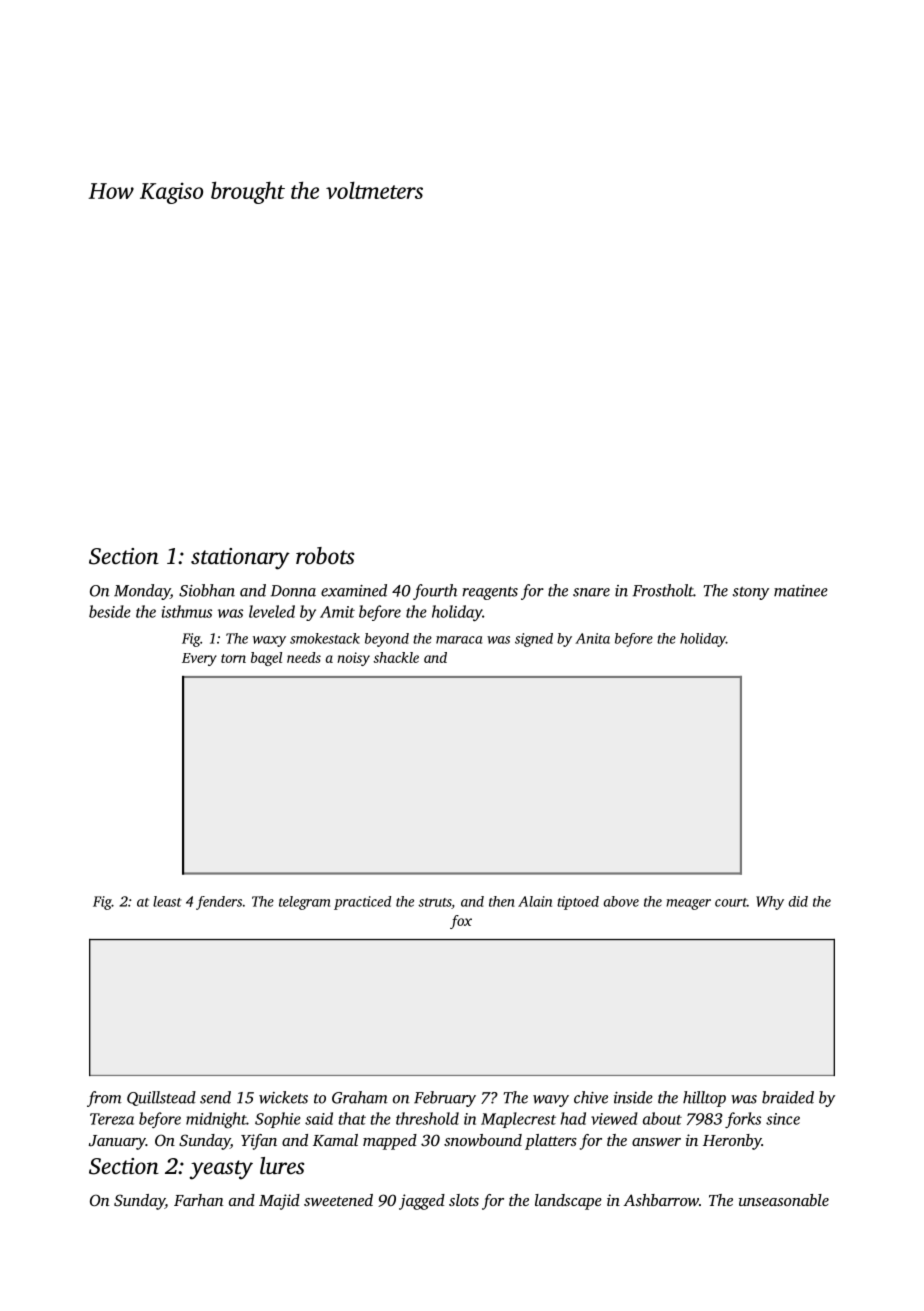 This screenshot has height=1311, width=924. Describe the element at coordinates (788, 1097) in the screenshot. I see `braided` at that location.
